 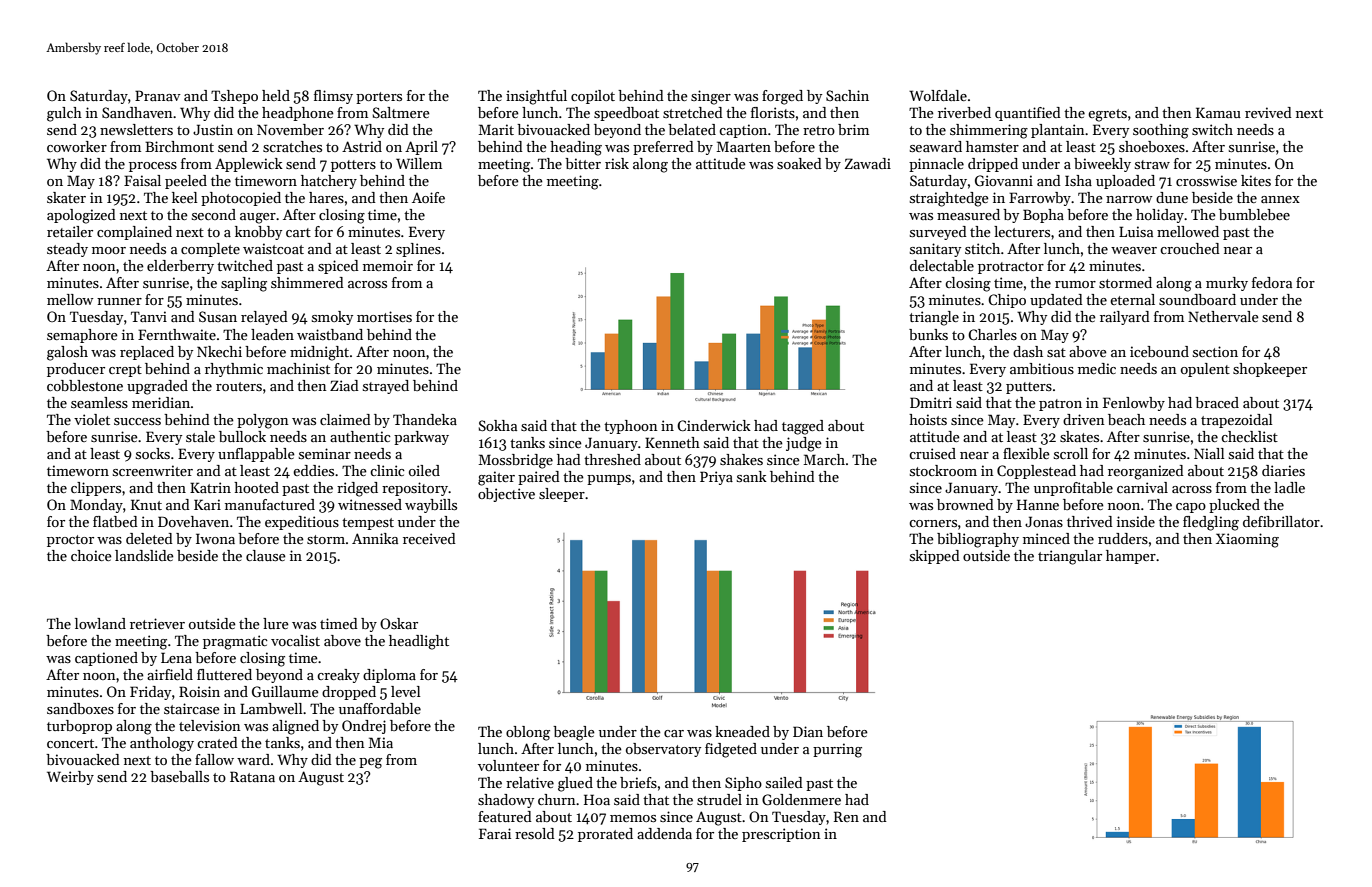 What do you see at coordinates (1272, 282) in the screenshot?
I see `fedora` at bounding box center [1272, 282].
